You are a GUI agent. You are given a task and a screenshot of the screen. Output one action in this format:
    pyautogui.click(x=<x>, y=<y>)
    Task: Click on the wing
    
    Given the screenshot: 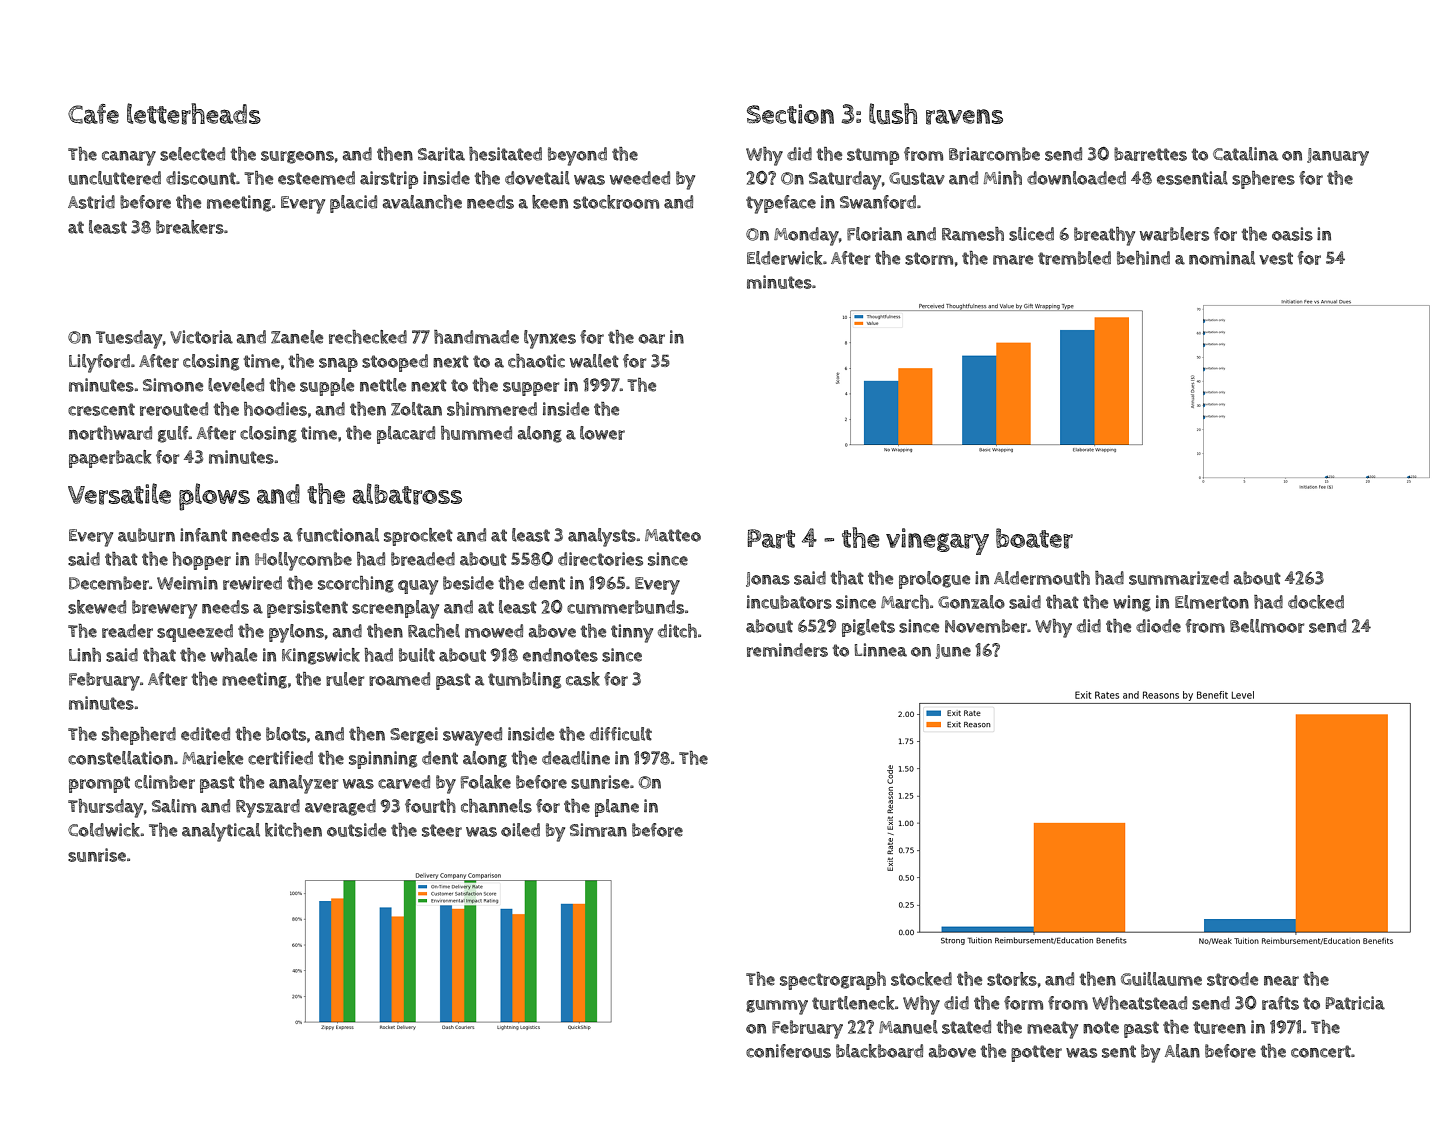 What is the action you would take?
    pyautogui.click(x=1132, y=603)
